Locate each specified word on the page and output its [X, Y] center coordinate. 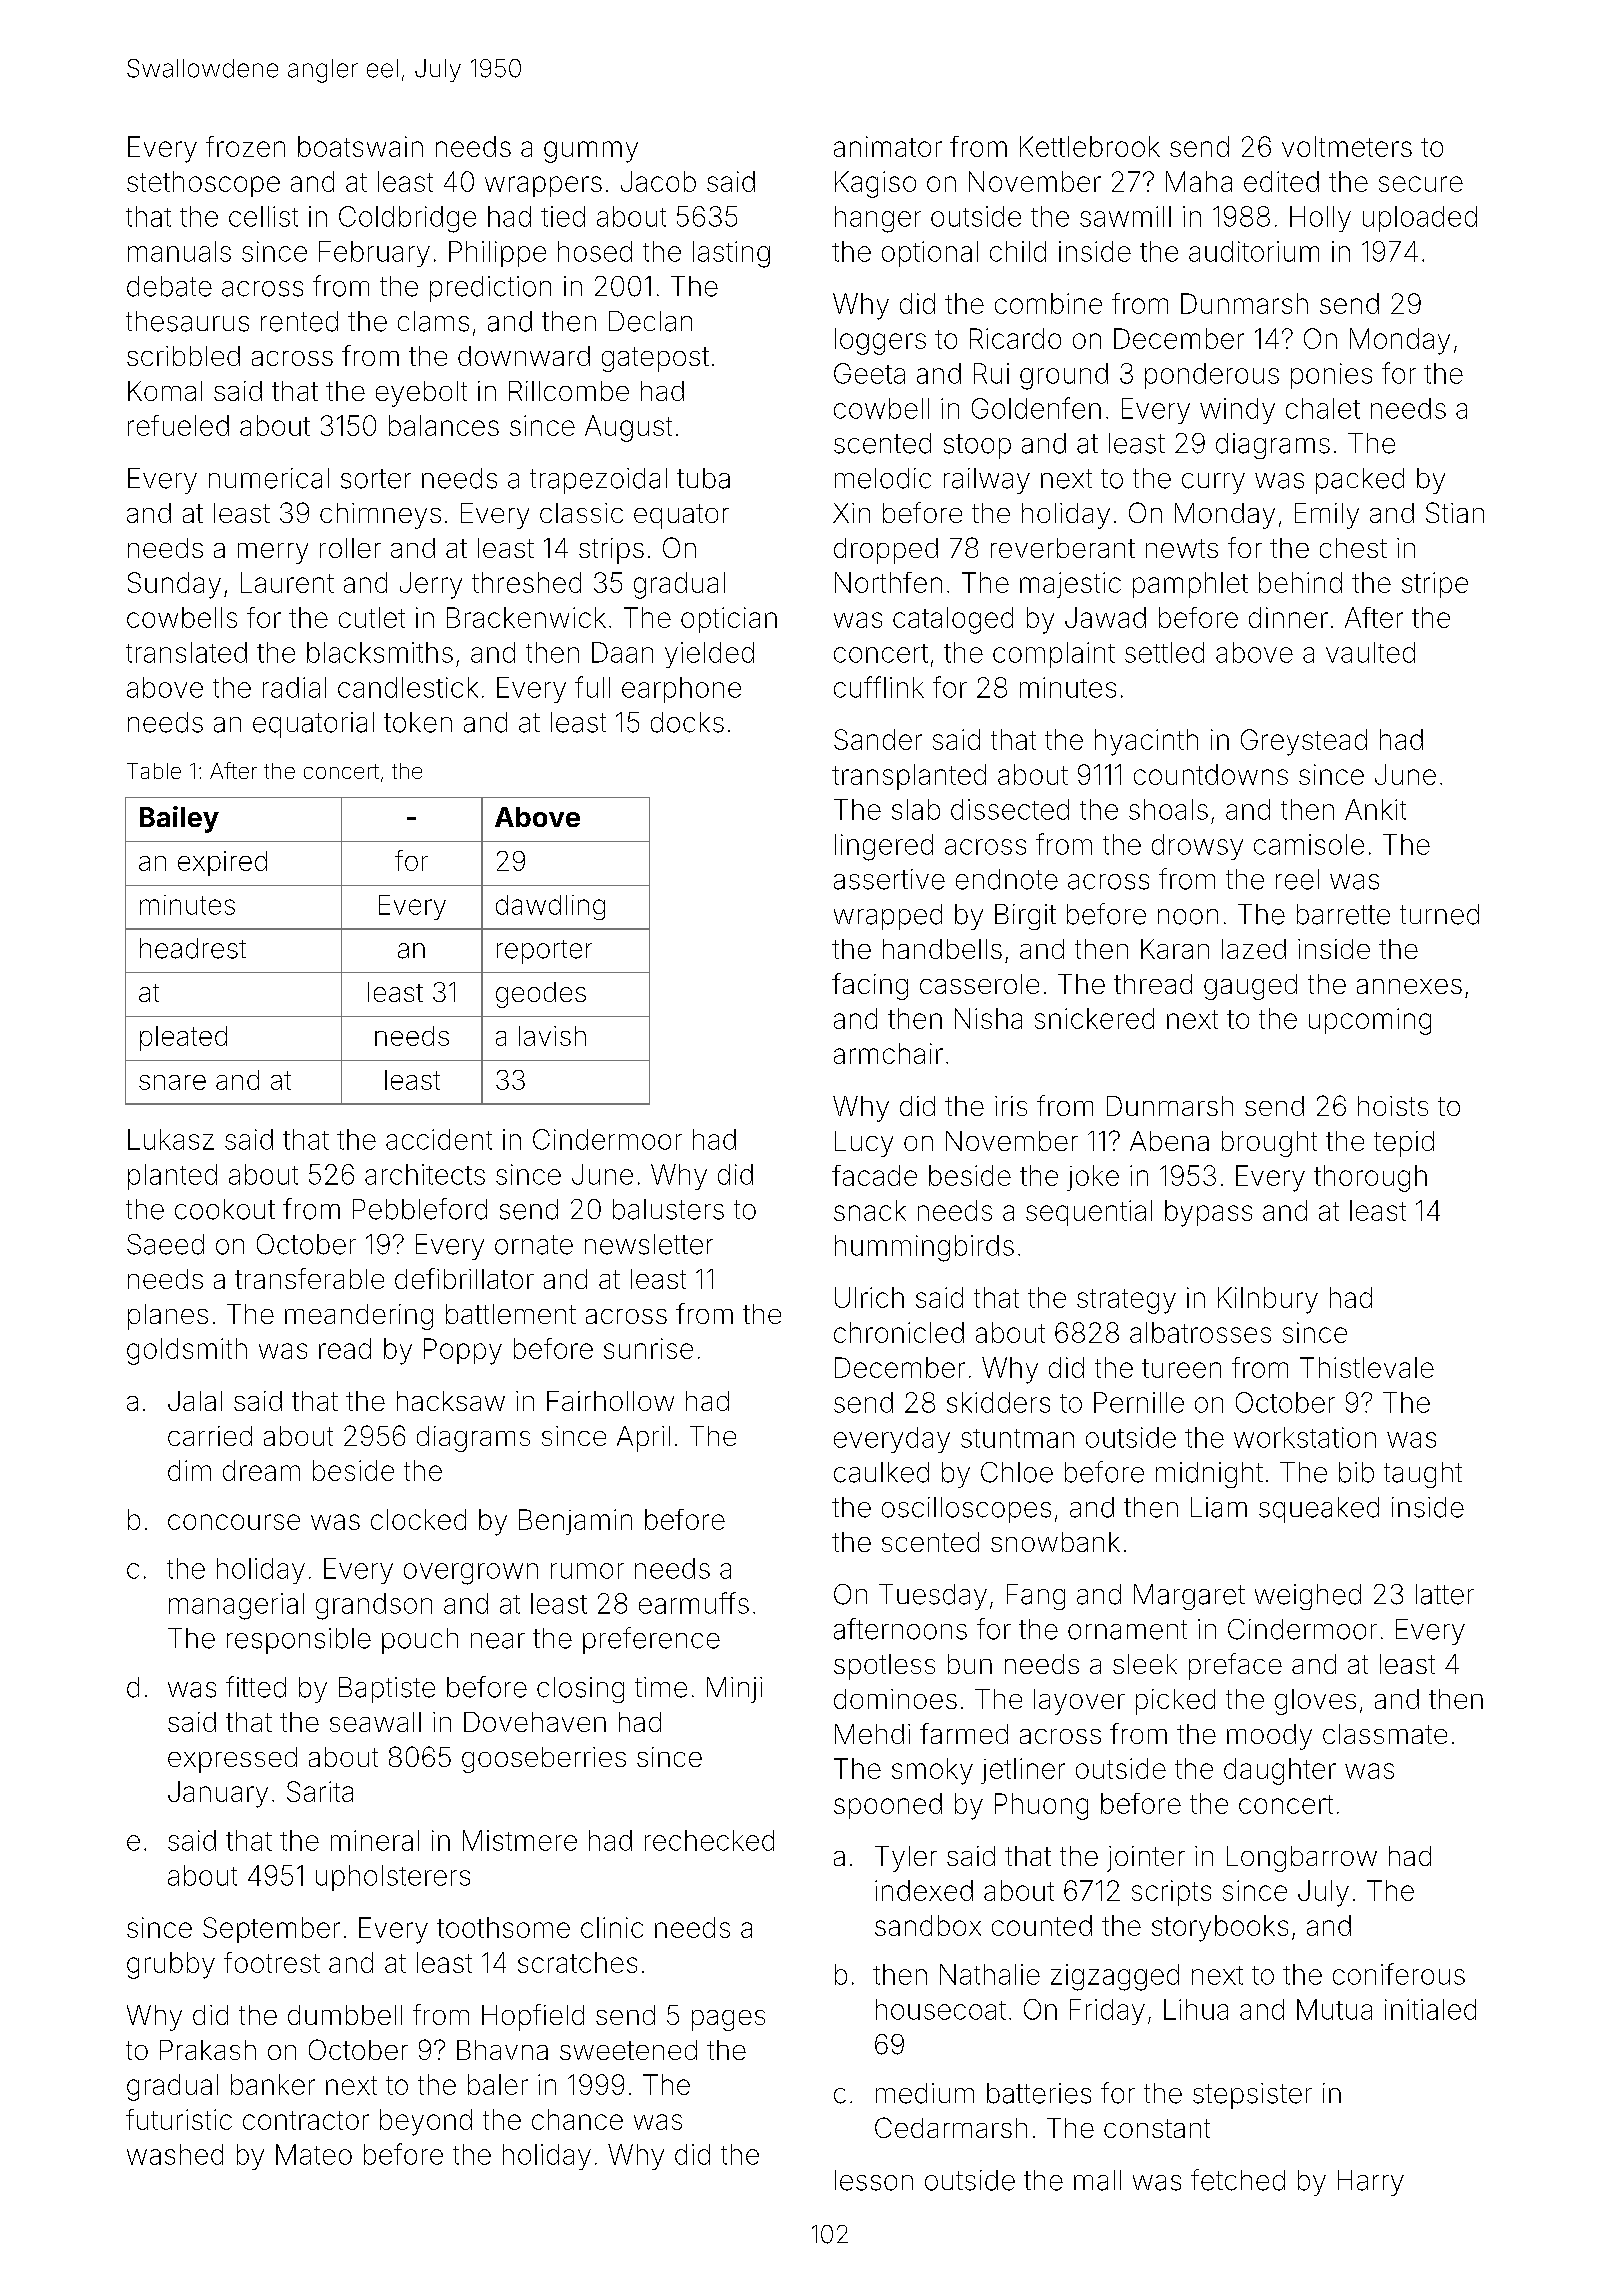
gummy [591, 152]
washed [175, 2154]
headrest [193, 948]
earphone [681, 690]
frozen [245, 146]
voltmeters [1347, 146]
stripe [1435, 585]
